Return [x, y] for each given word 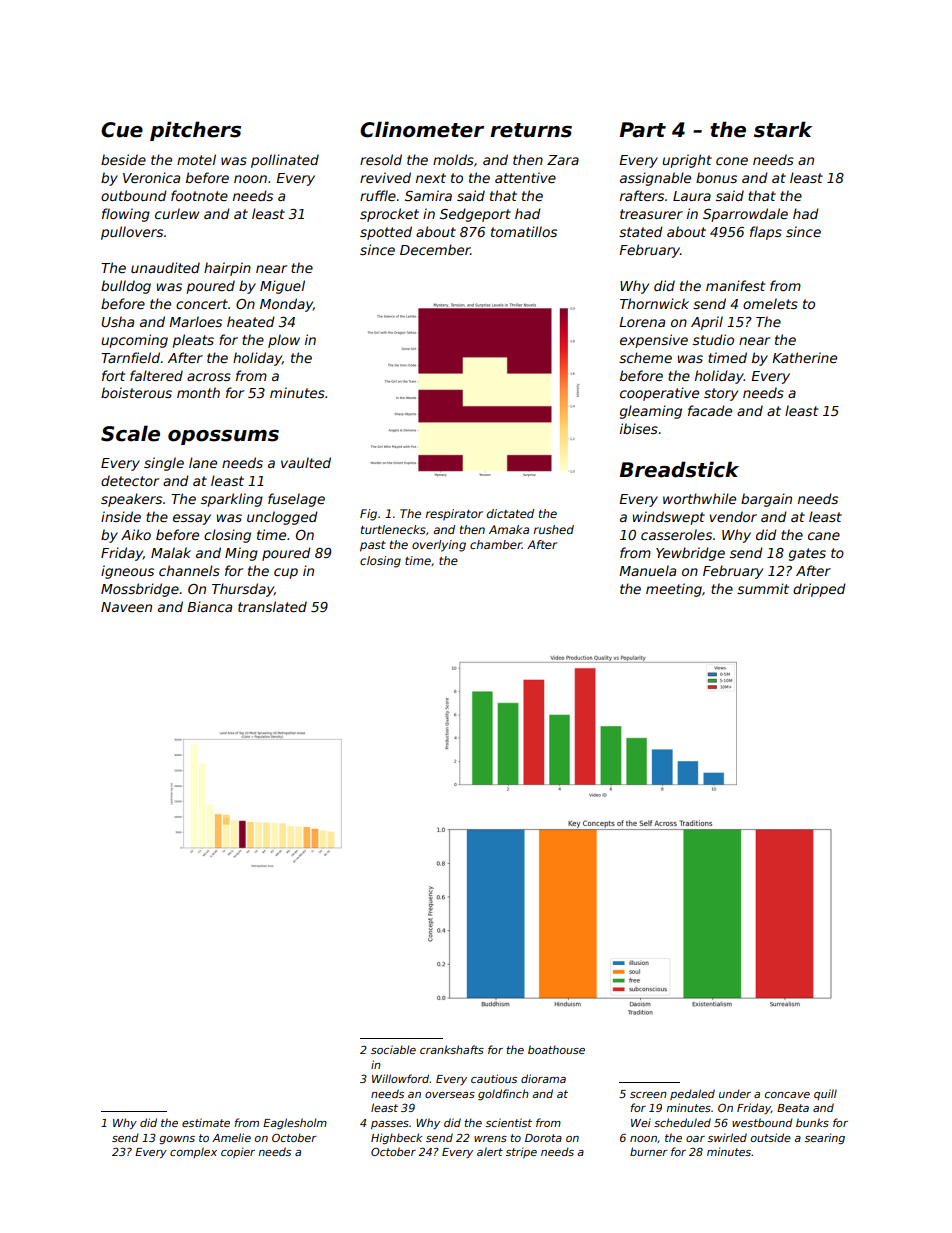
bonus [716, 177]
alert [490, 1151]
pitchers [195, 131]
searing [825, 1138]
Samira [428, 195]
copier [238, 1152]
